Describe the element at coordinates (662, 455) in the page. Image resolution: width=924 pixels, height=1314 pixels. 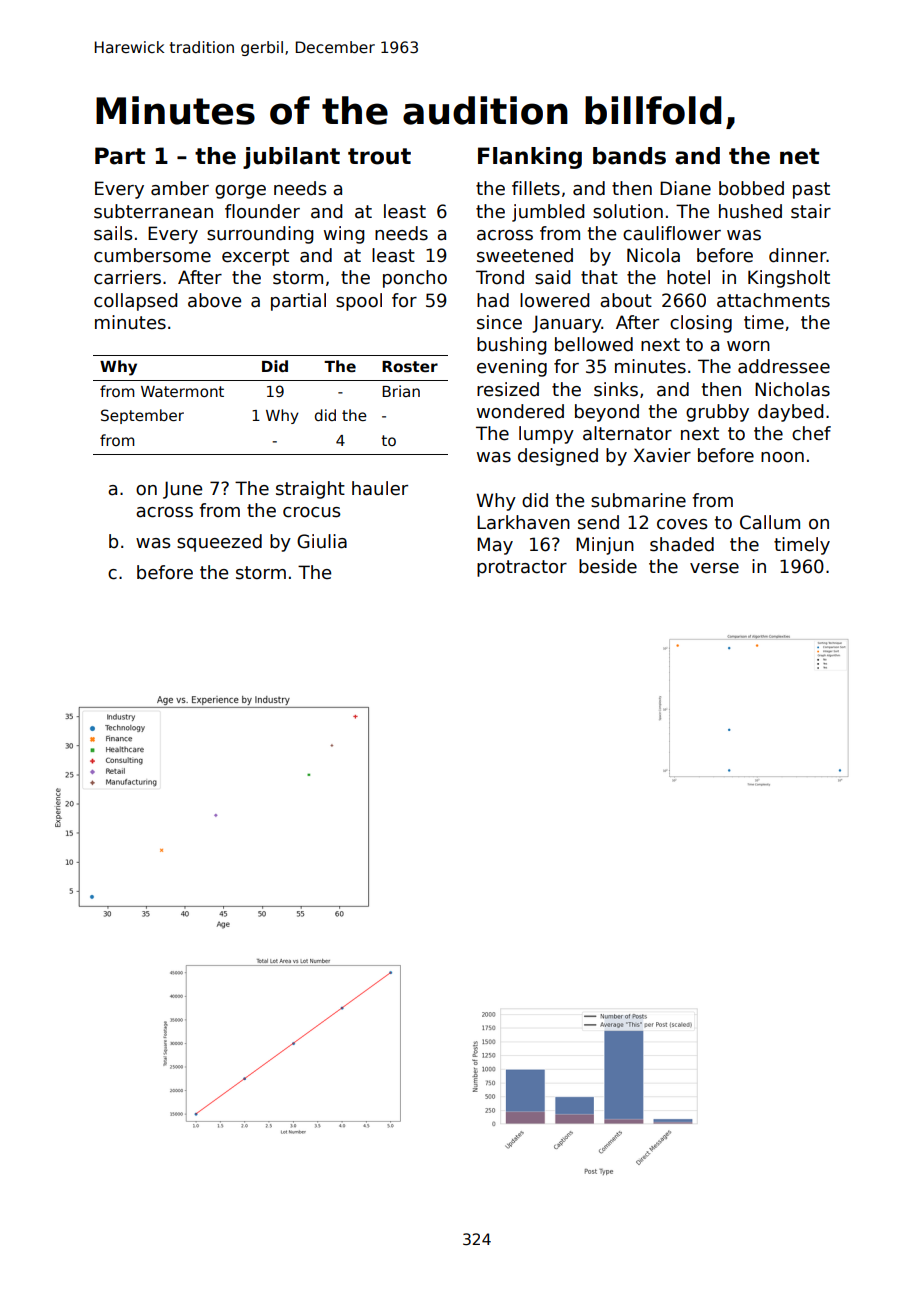
I see `Xavier` at that location.
